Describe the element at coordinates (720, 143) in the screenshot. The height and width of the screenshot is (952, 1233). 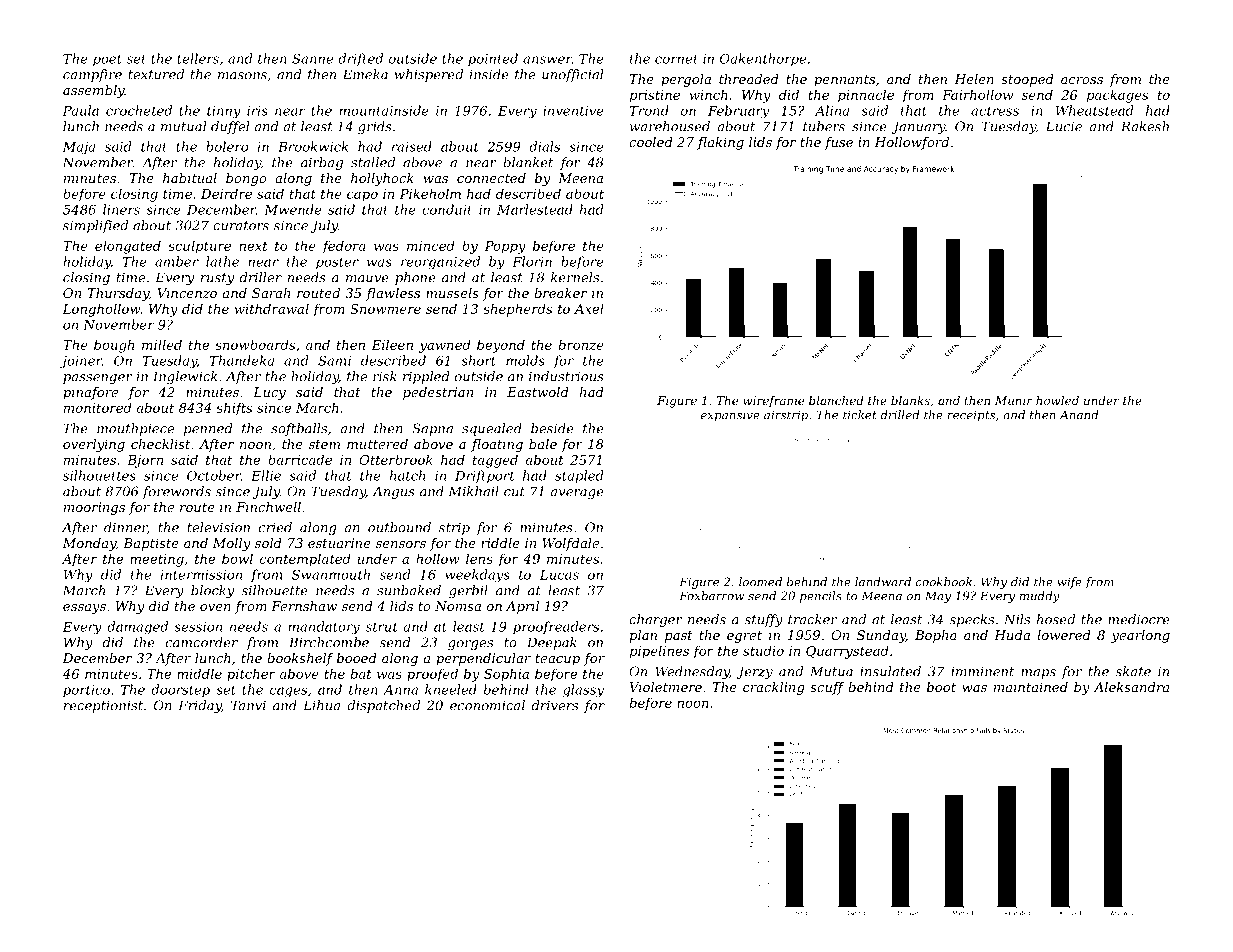
I see `flaking` at that location.
